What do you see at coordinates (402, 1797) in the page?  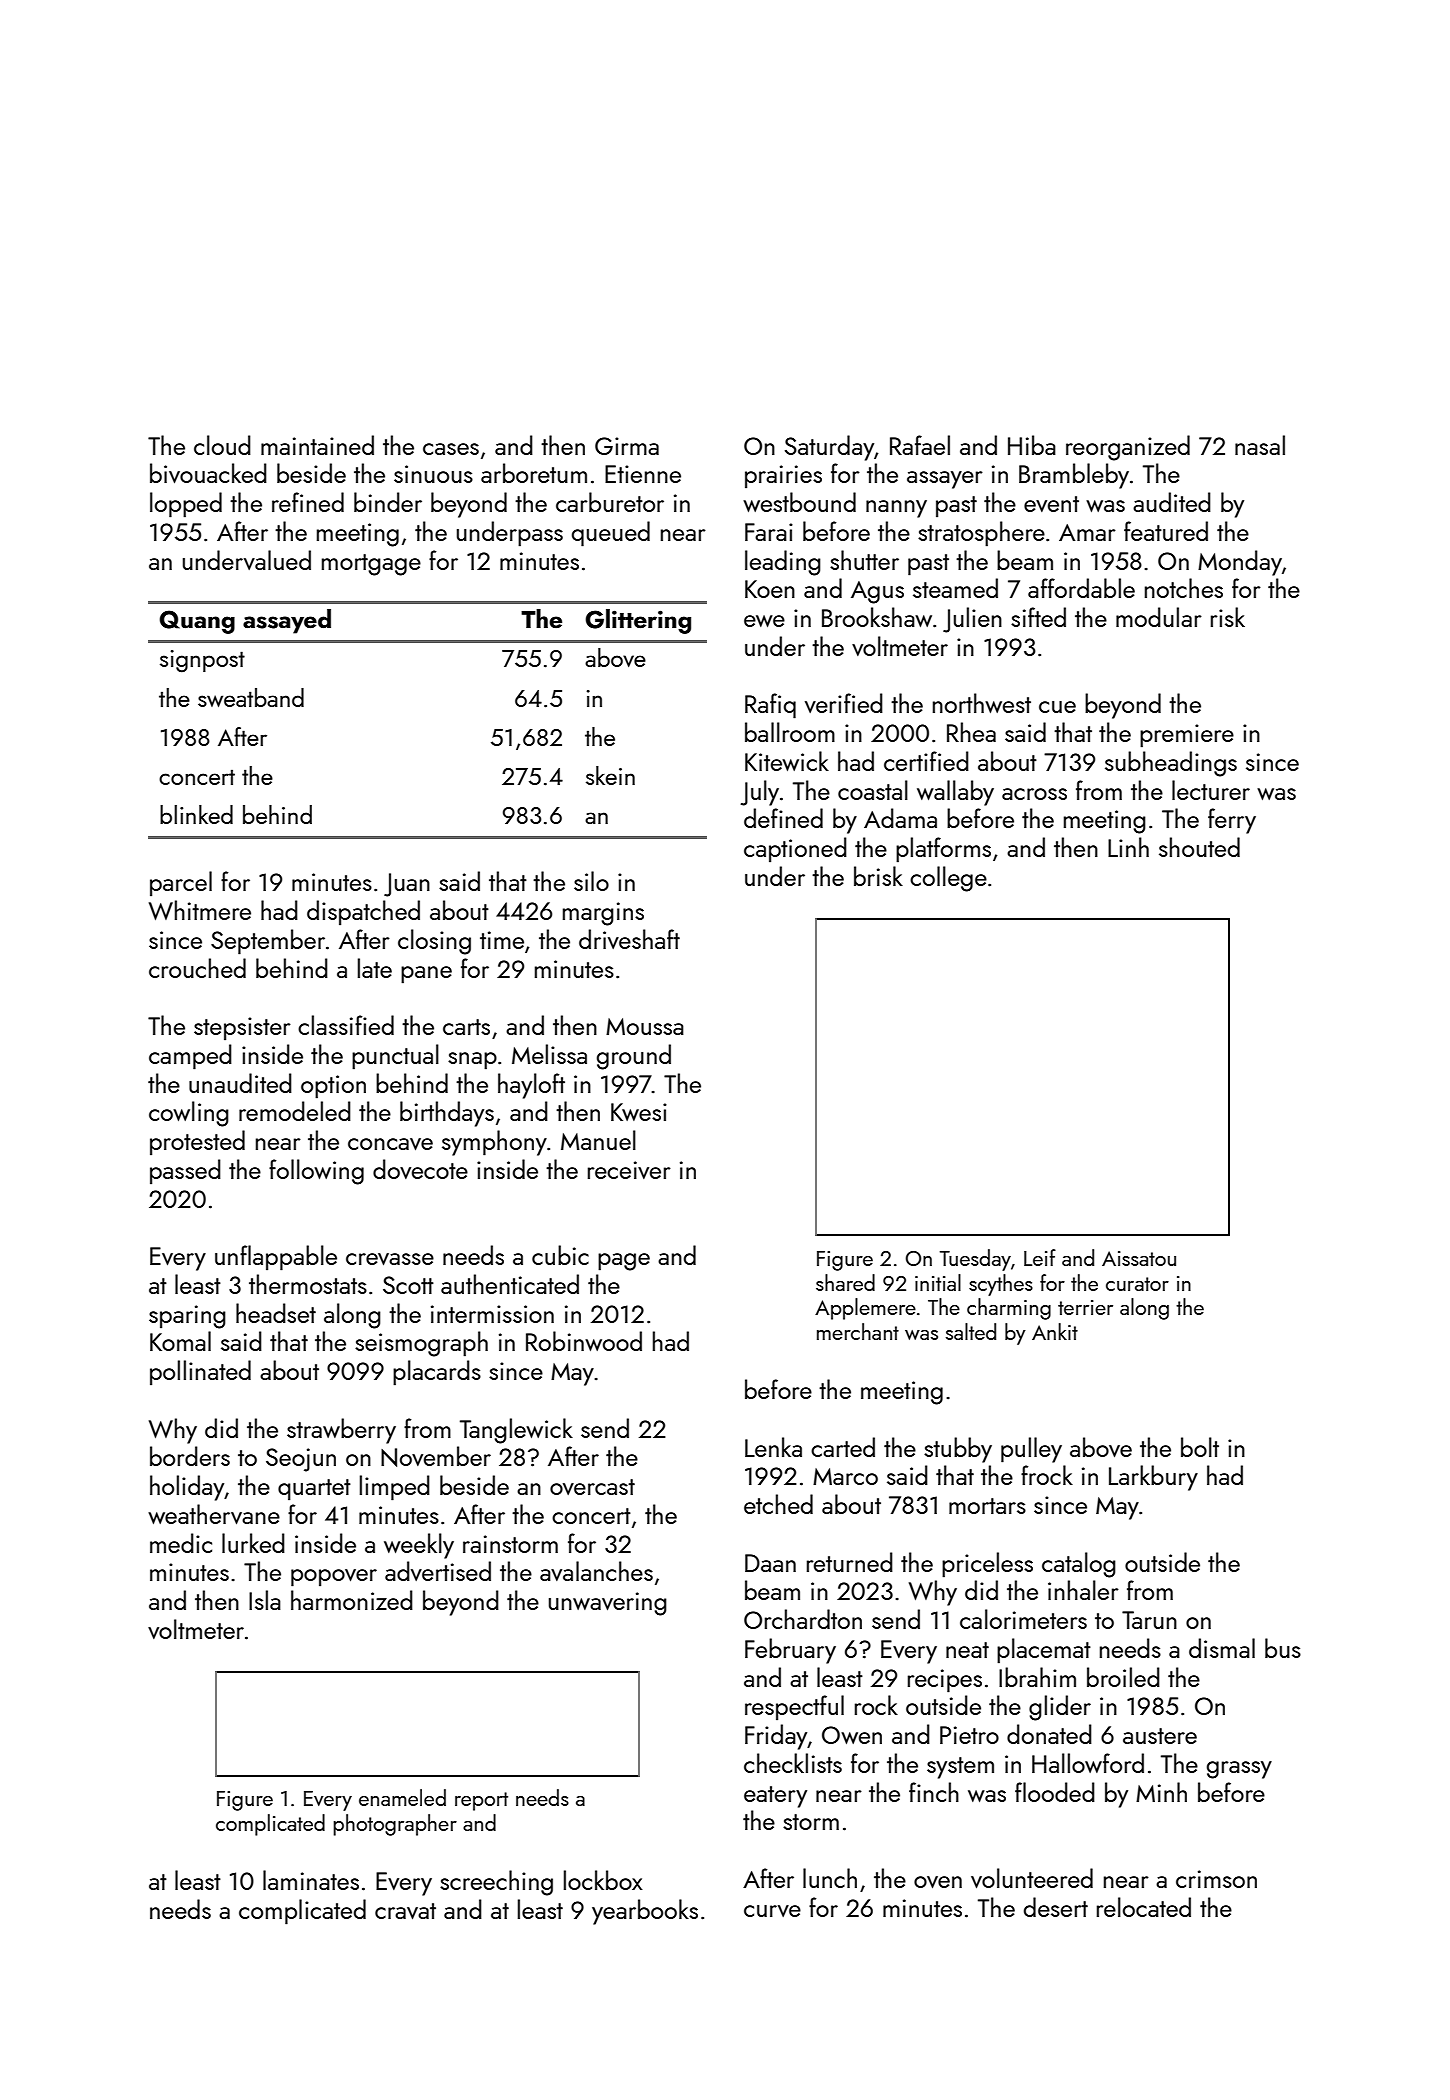 I see `enameled` at bounding box center [402, 1797].
